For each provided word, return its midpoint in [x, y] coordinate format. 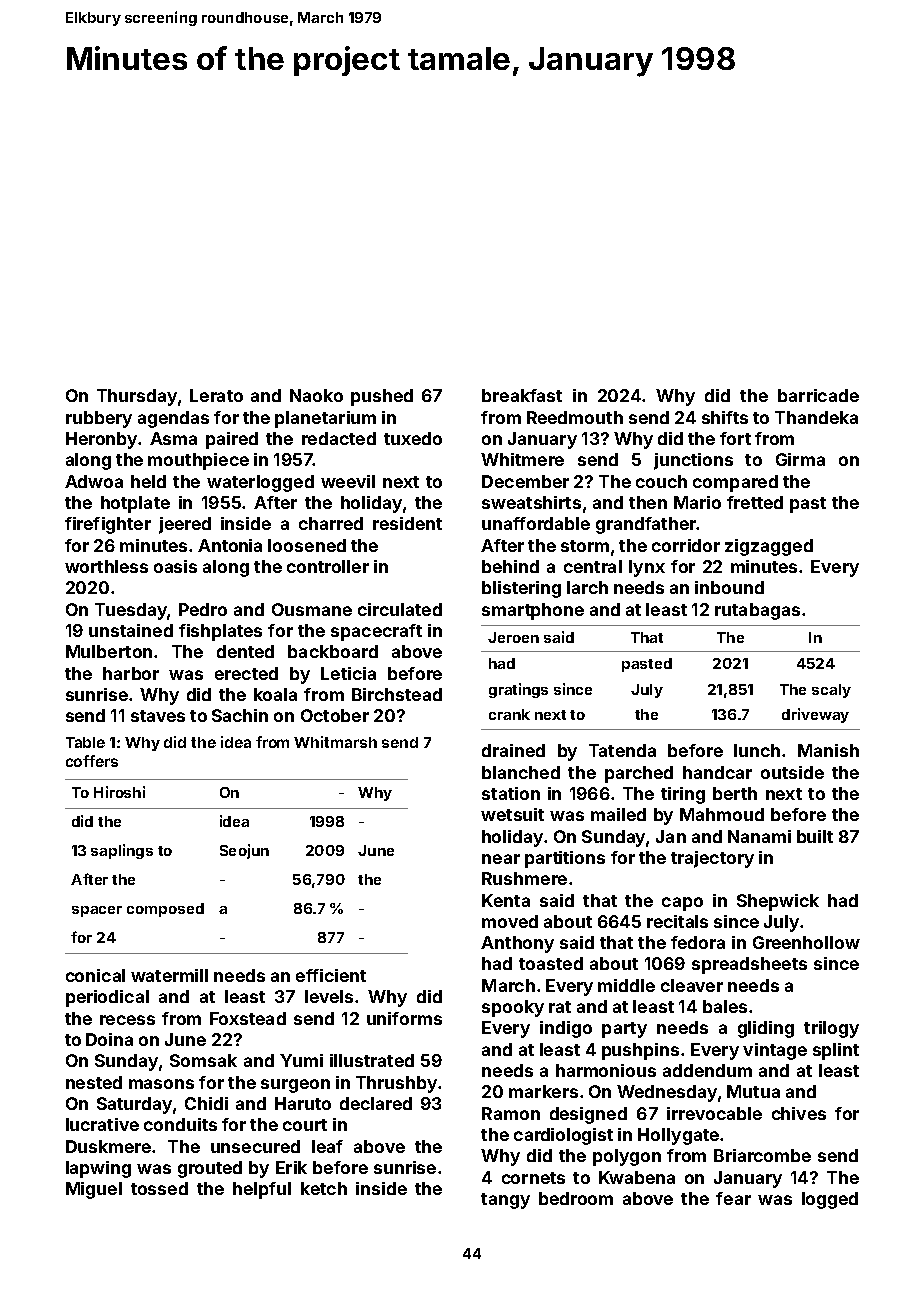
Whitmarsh [335, 742]
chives [799, 1113]
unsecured [255, 1146]
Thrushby [396, 1084]
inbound [729, 587]
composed [165, 910]
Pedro [203, 609]
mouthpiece [198, 461]
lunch [757, 750]
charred [331, 523]
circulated [400, 609]
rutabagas [757, 611]
